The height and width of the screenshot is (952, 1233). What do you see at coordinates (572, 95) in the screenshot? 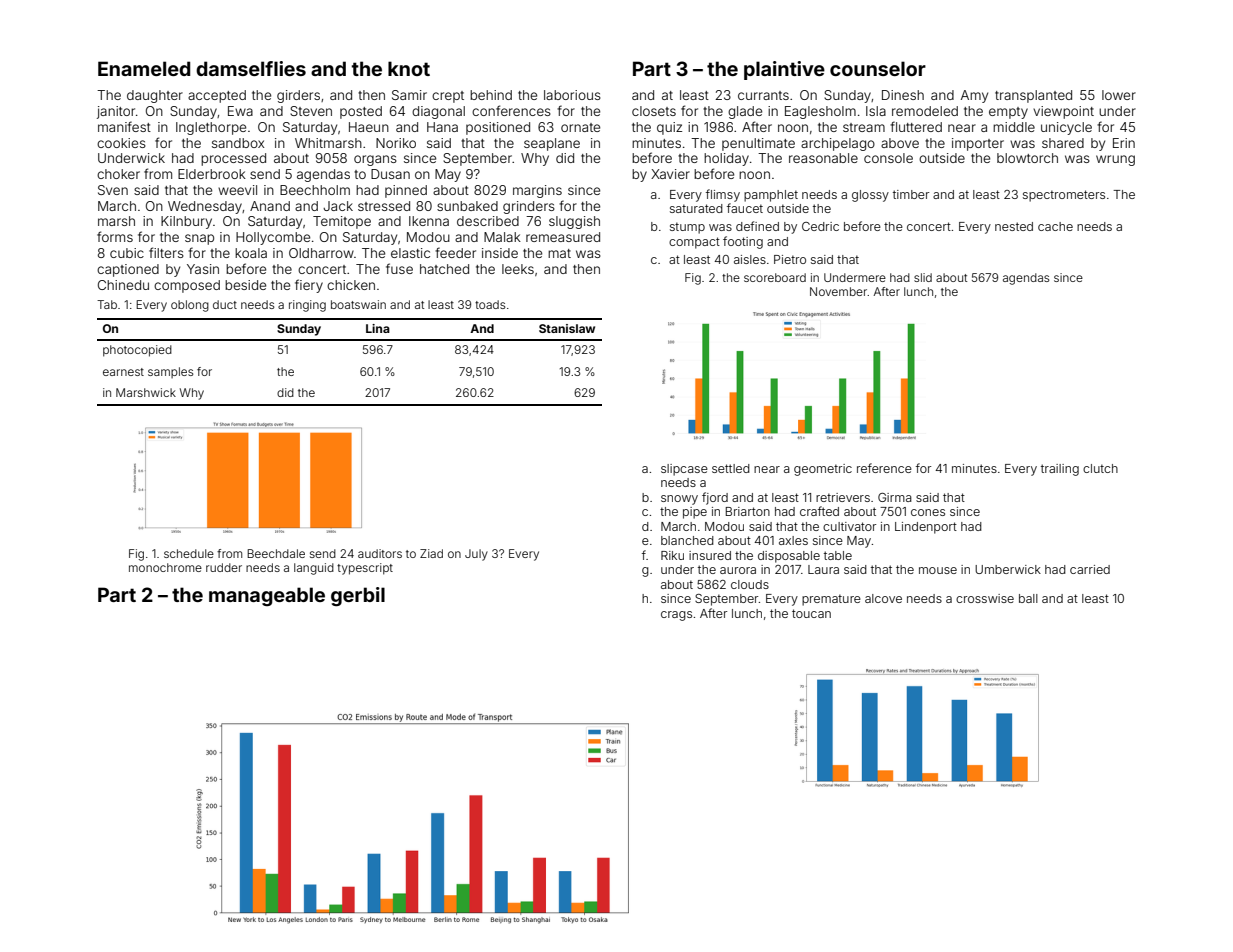
I see `laborious` at bounding box center [572, 95].
